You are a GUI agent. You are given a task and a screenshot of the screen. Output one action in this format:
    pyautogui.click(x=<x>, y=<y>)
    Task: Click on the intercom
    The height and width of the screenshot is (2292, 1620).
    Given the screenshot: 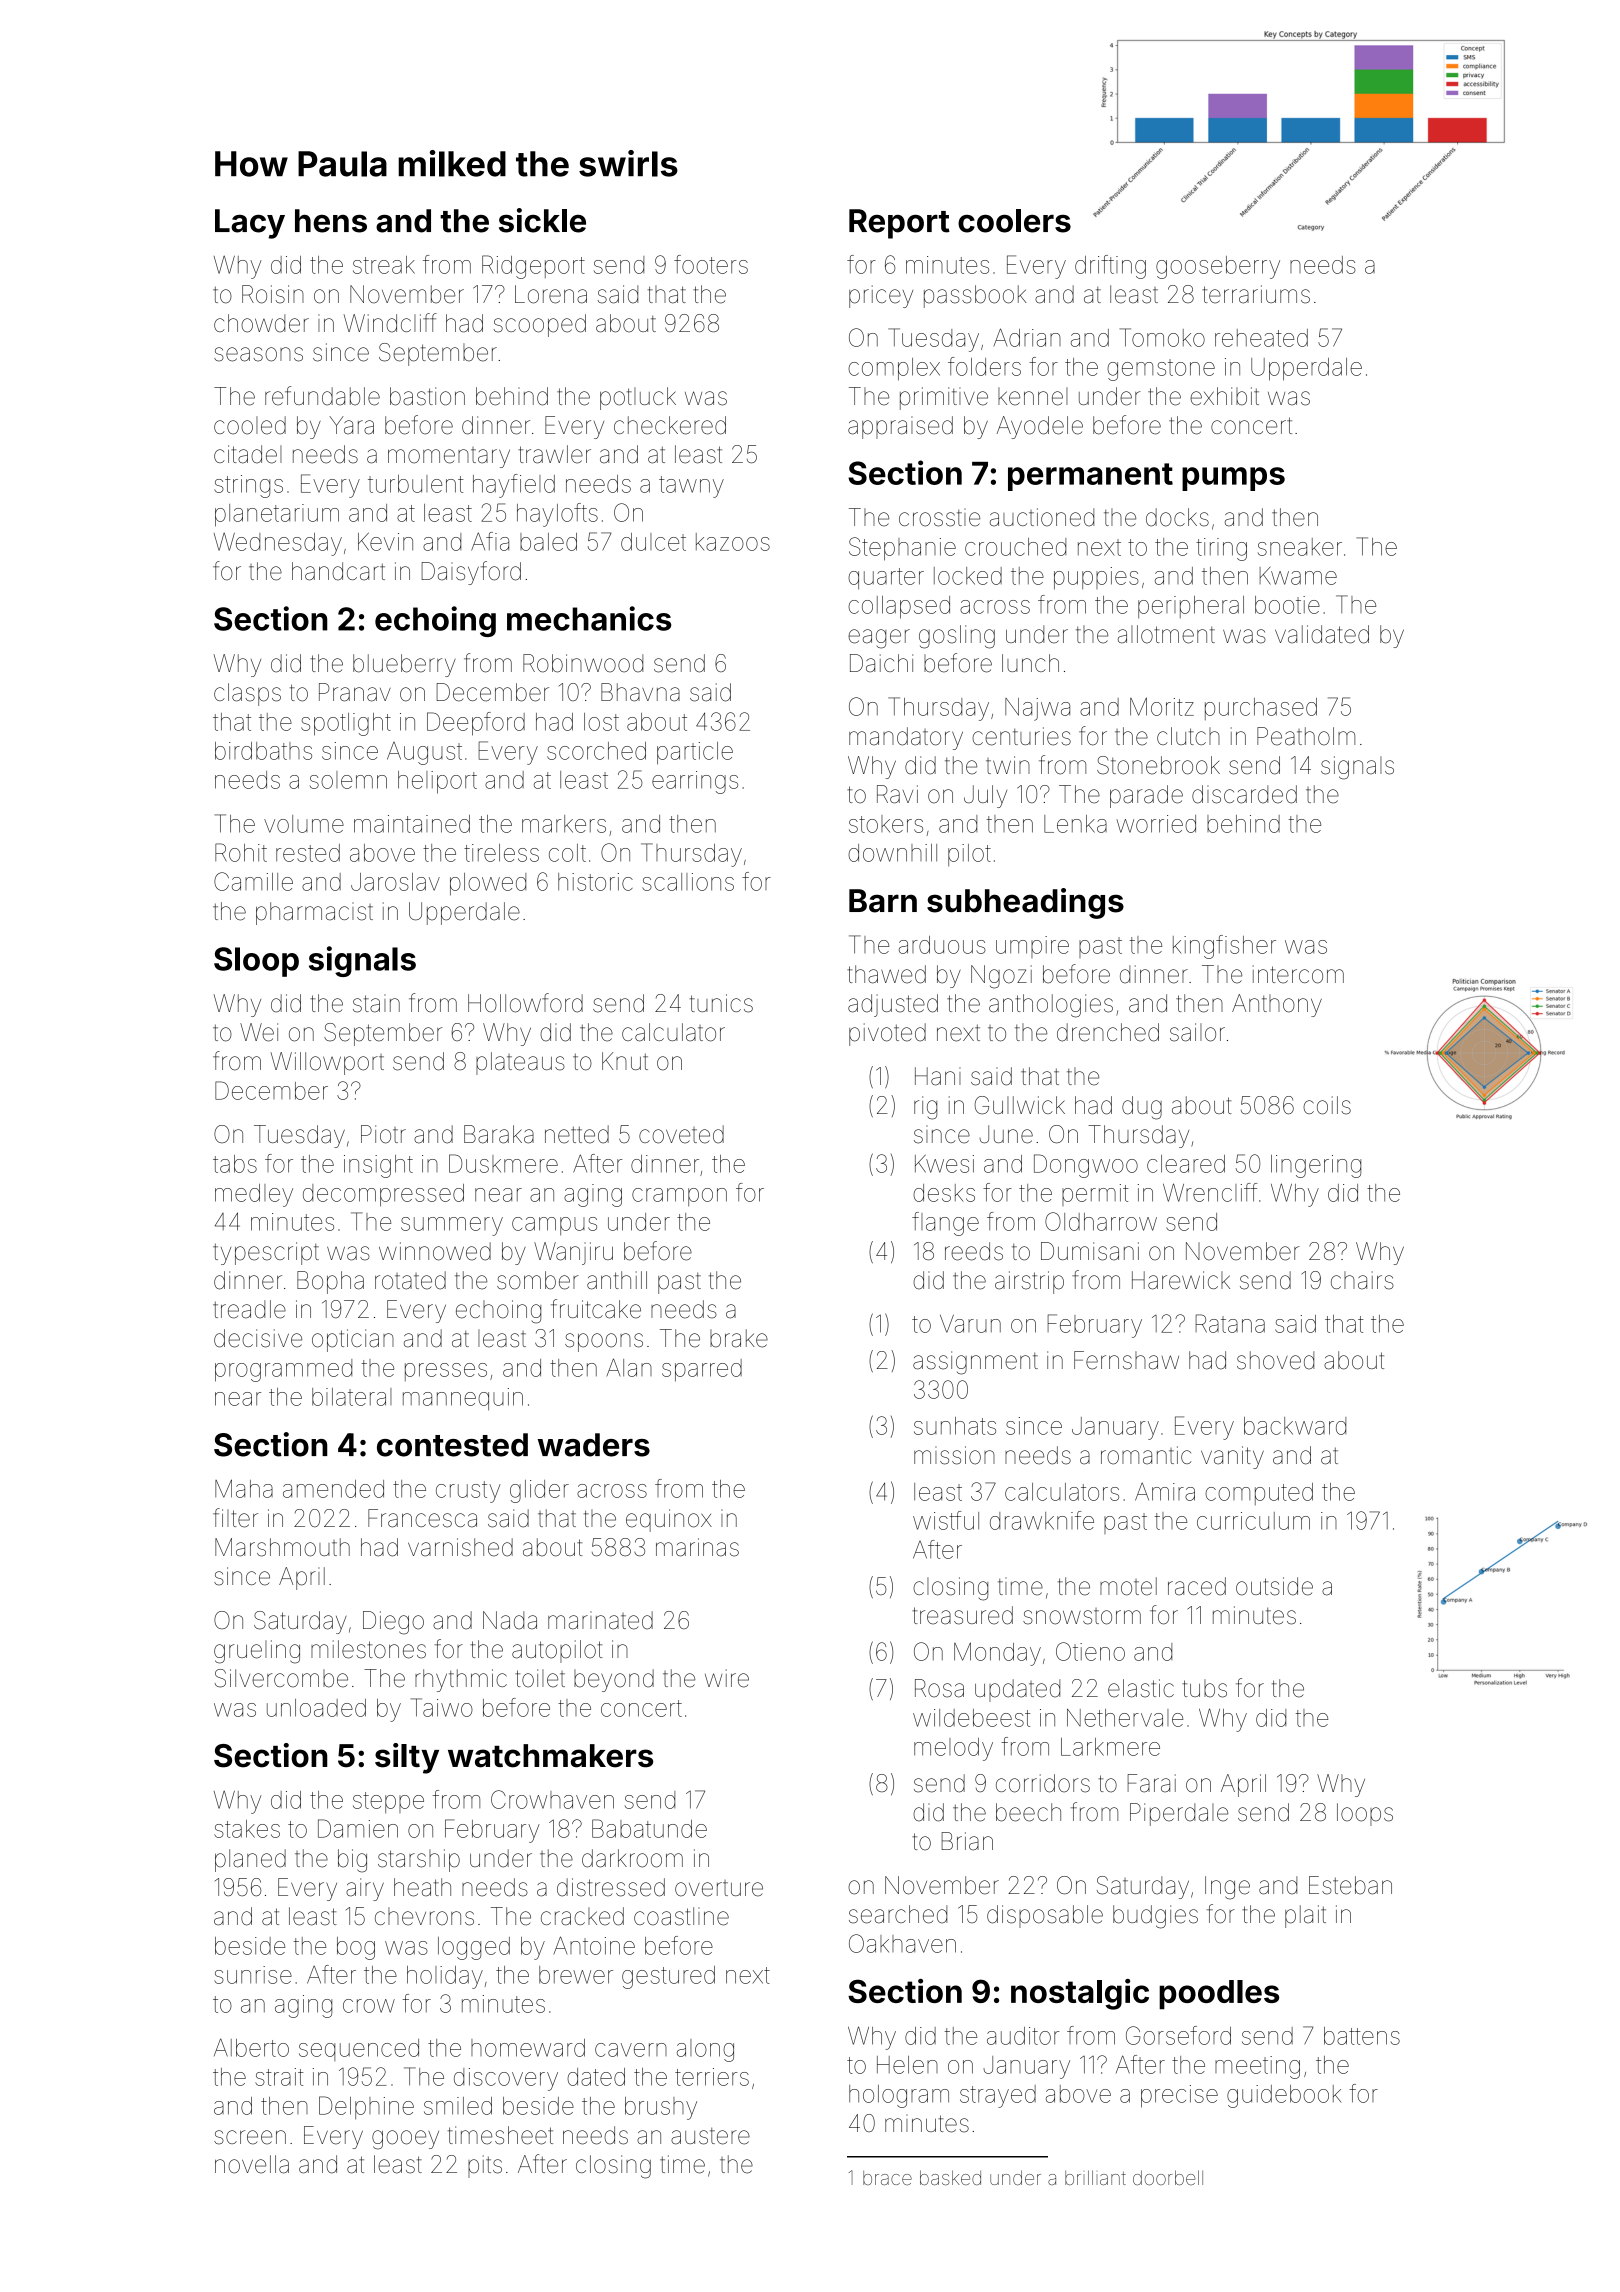 What is the action you would take?
    pyautogui.click(x=1298, y=974)
